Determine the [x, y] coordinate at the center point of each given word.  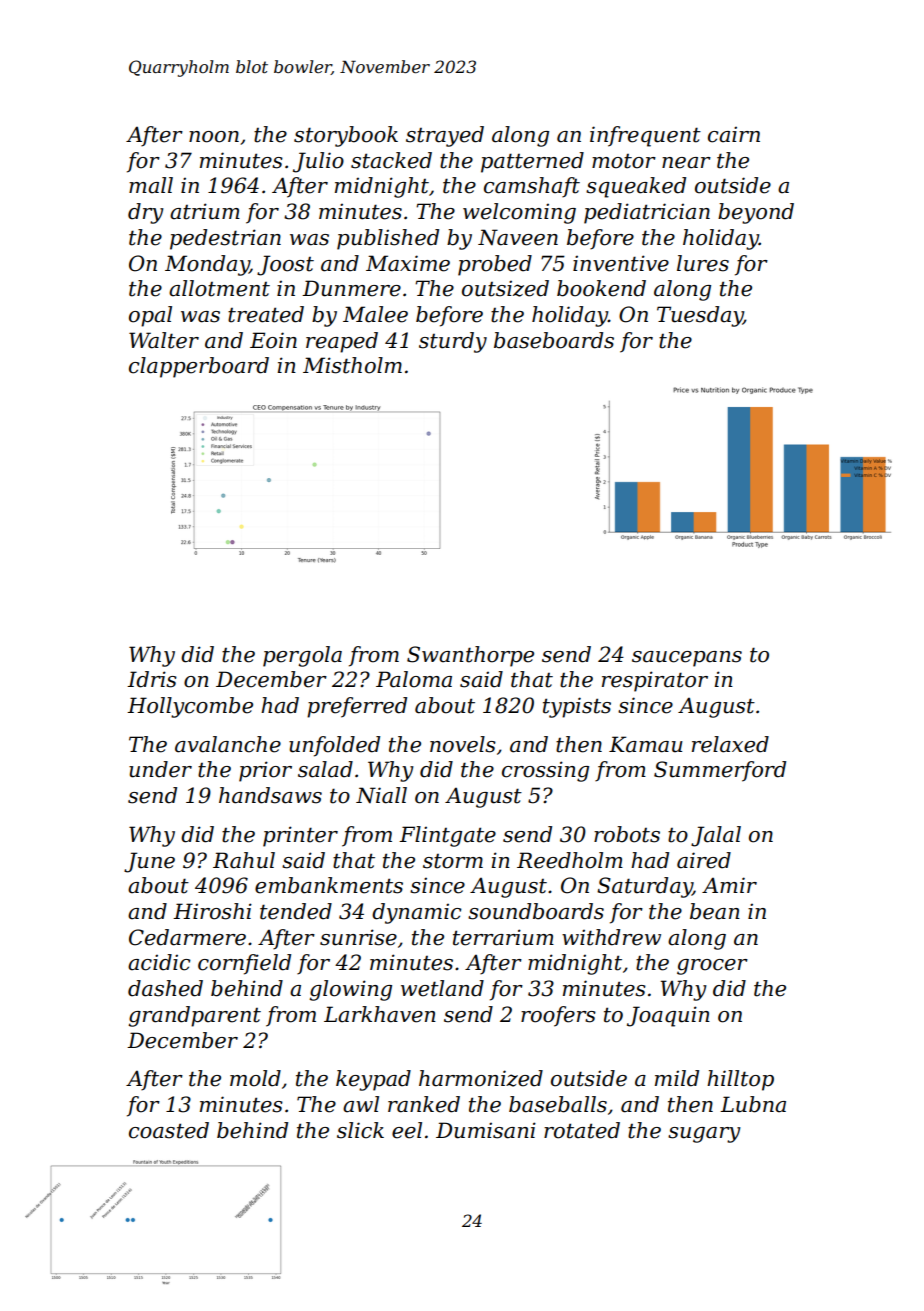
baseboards [554, 340]
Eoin [273, 340]
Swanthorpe [470, 656]
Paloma [414, 679]
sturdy [453, 342]
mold [255, 1078]
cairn [734, 135]
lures [703, 263]
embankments [329, 885]
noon [214, 137]
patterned [532, 162]
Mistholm [352, 365]
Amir [729, 885]
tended [296, 911]
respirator [655, 681]
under [160, 769]
